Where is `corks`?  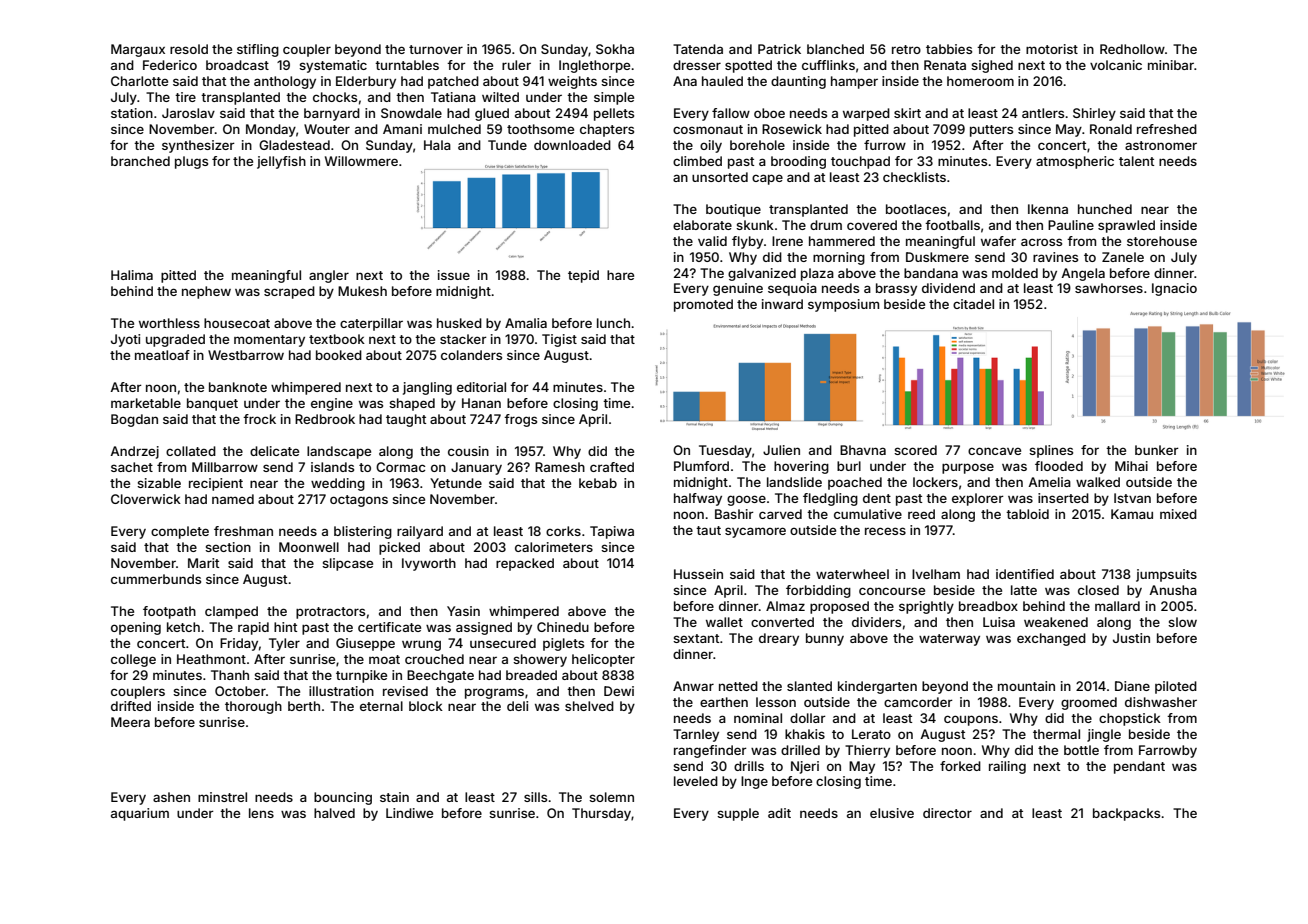 corks is located at coordinates (563, 531).
